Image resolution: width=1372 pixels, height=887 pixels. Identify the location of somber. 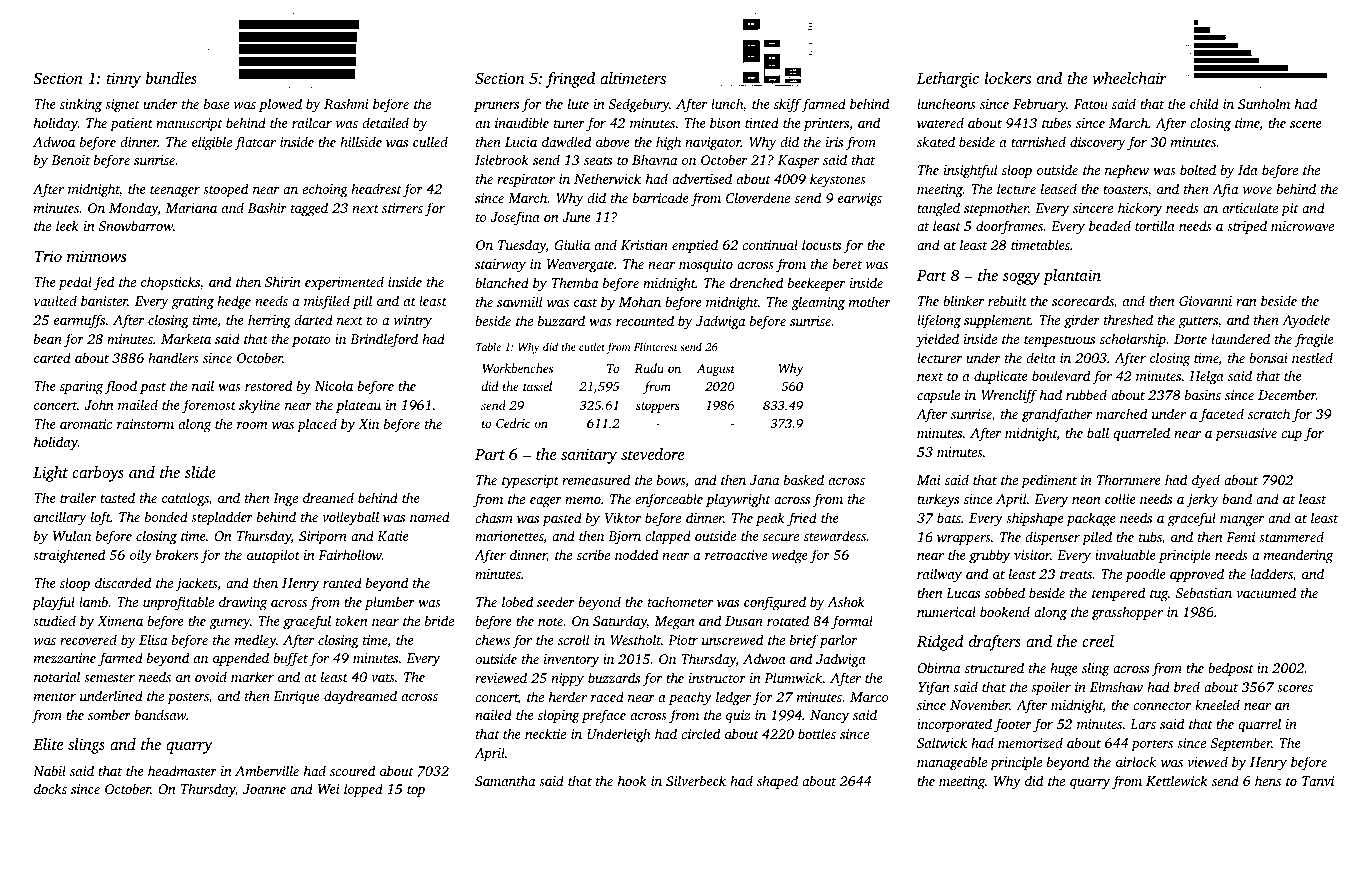
(109, 714).
